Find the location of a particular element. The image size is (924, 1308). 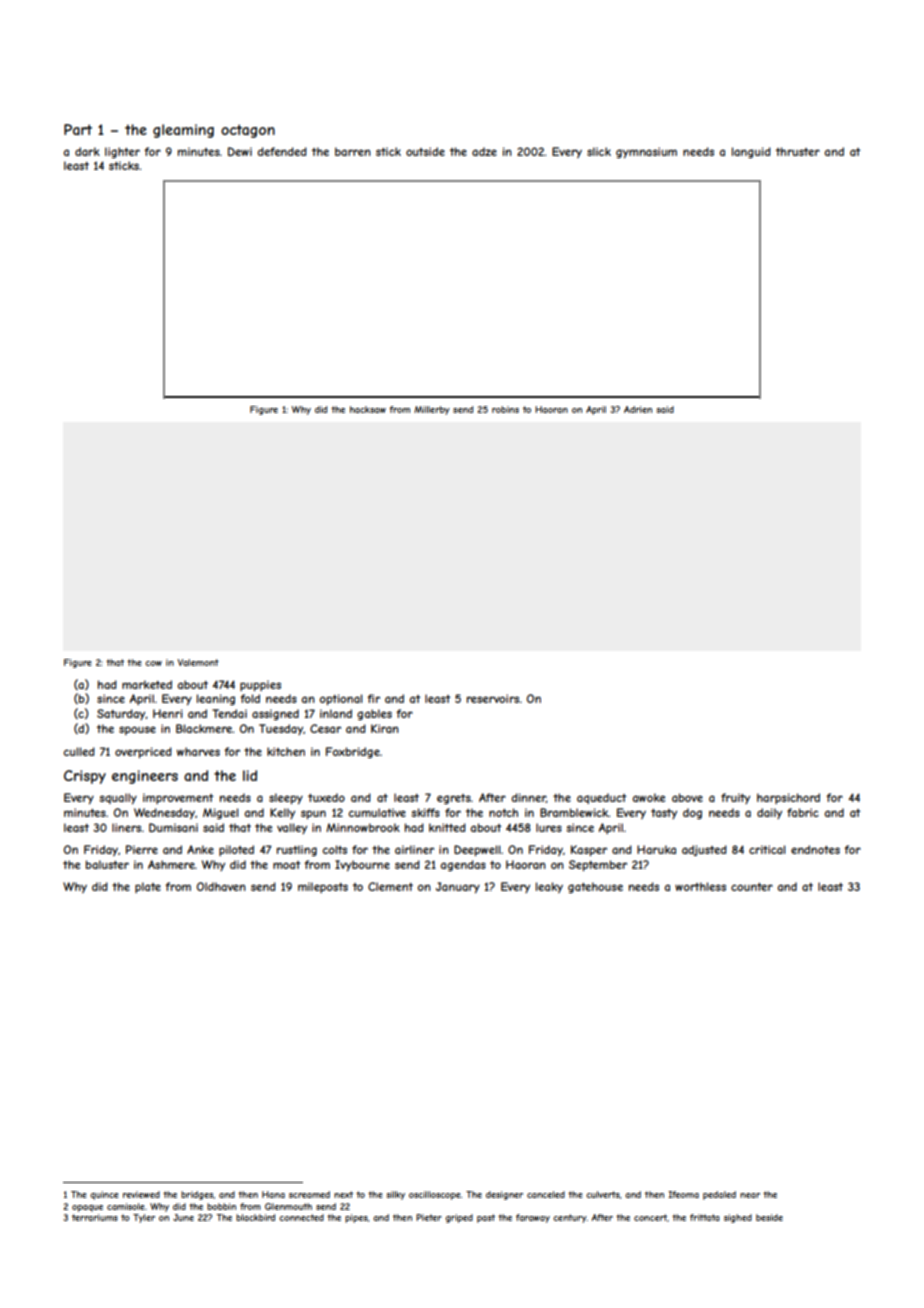

Crispy is located at coordinates (85, 777).
